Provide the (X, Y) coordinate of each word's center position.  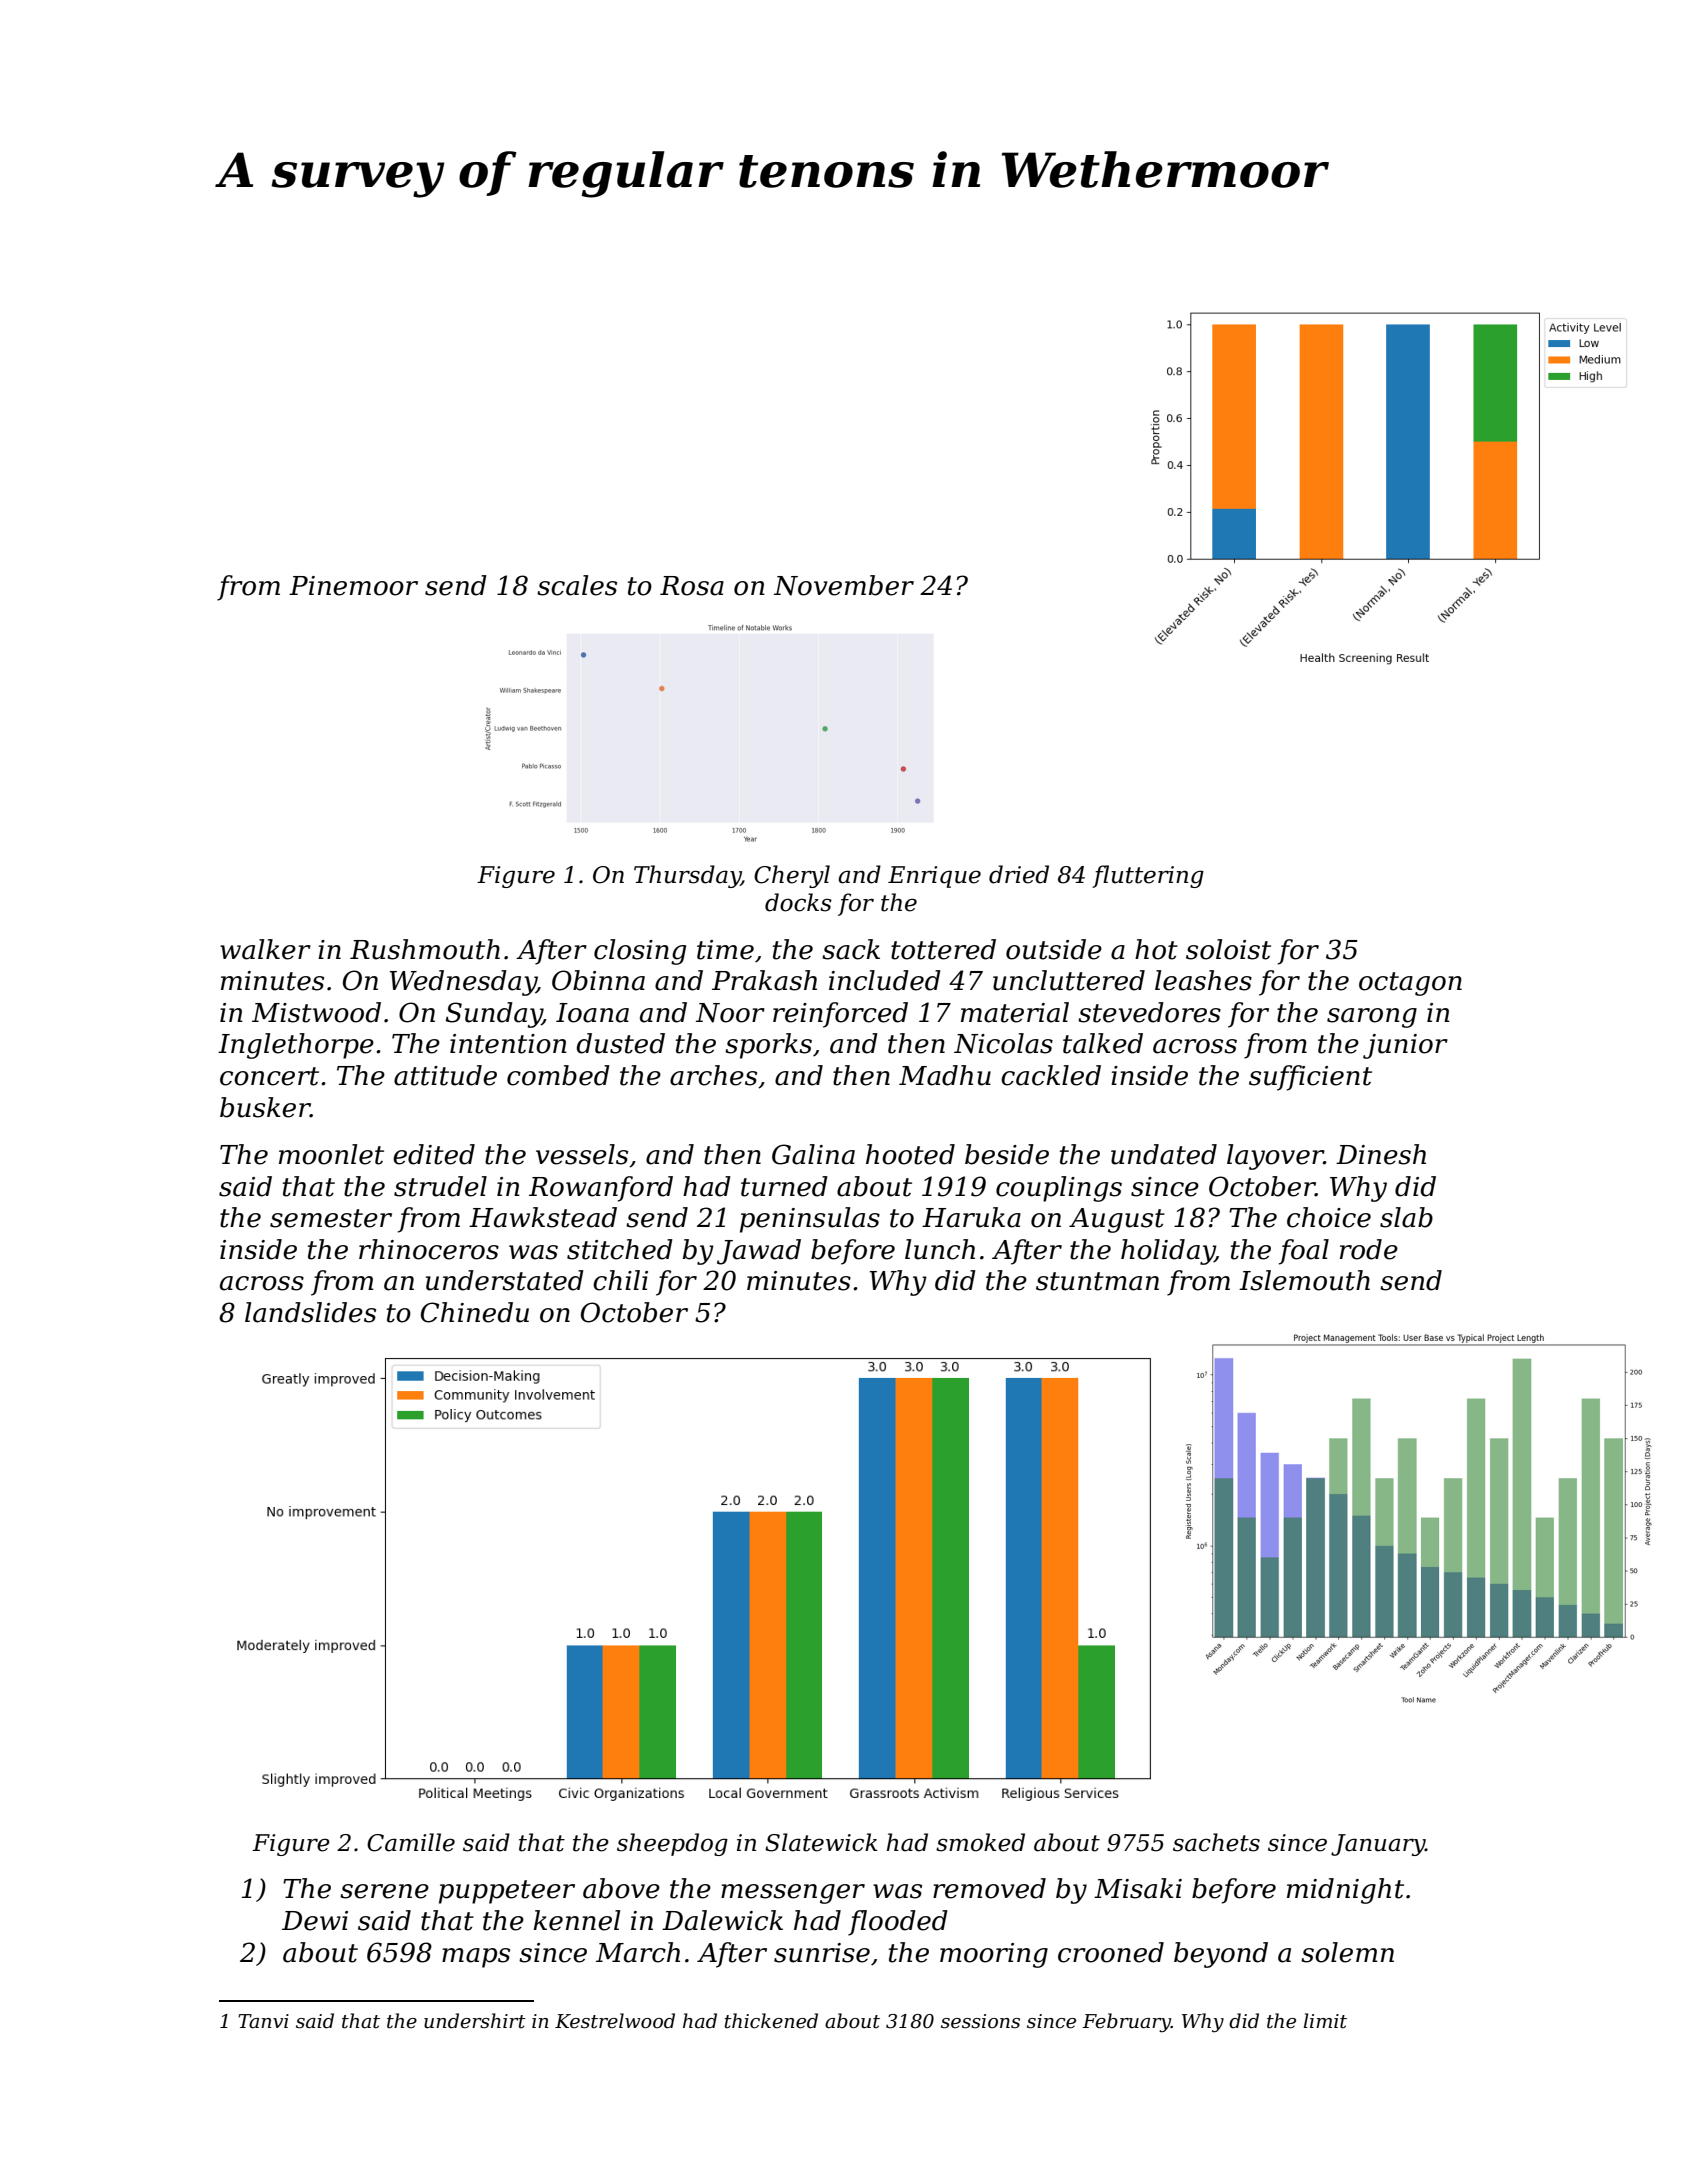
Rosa (692, 586)
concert (269, 1076)
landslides (310, 1312)
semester (331, 1218)
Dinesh (1381, 1154)
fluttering (1148, 876)
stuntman (1097, 1281)
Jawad (759, 1252)
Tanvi (263, 2021)
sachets (1216, 1842)
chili (620, 1280)
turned (784, 1186)
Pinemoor (353, 586)
